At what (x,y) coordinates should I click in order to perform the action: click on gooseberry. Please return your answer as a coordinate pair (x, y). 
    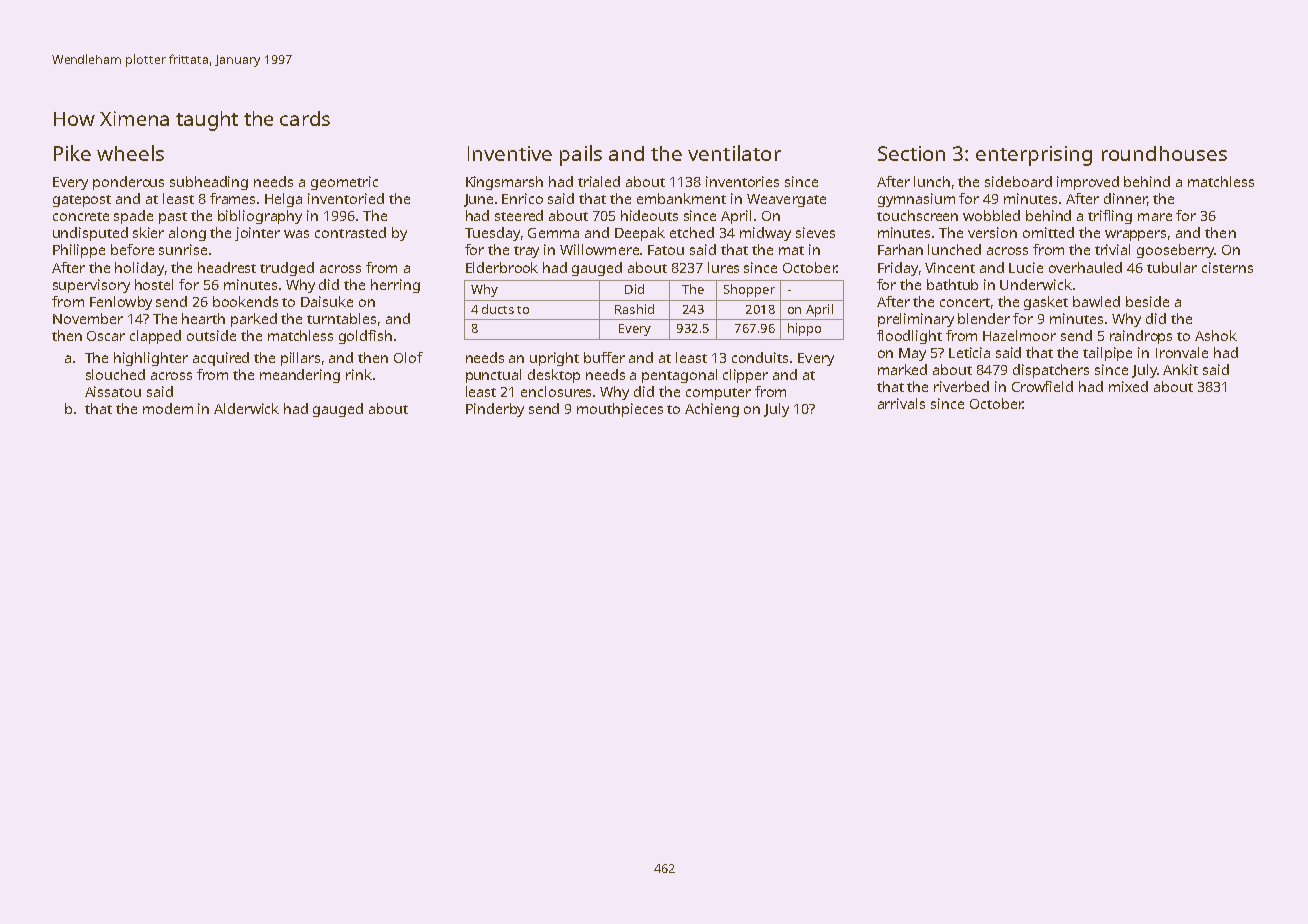
    Looking at the image, I should click on (1175, 251).
